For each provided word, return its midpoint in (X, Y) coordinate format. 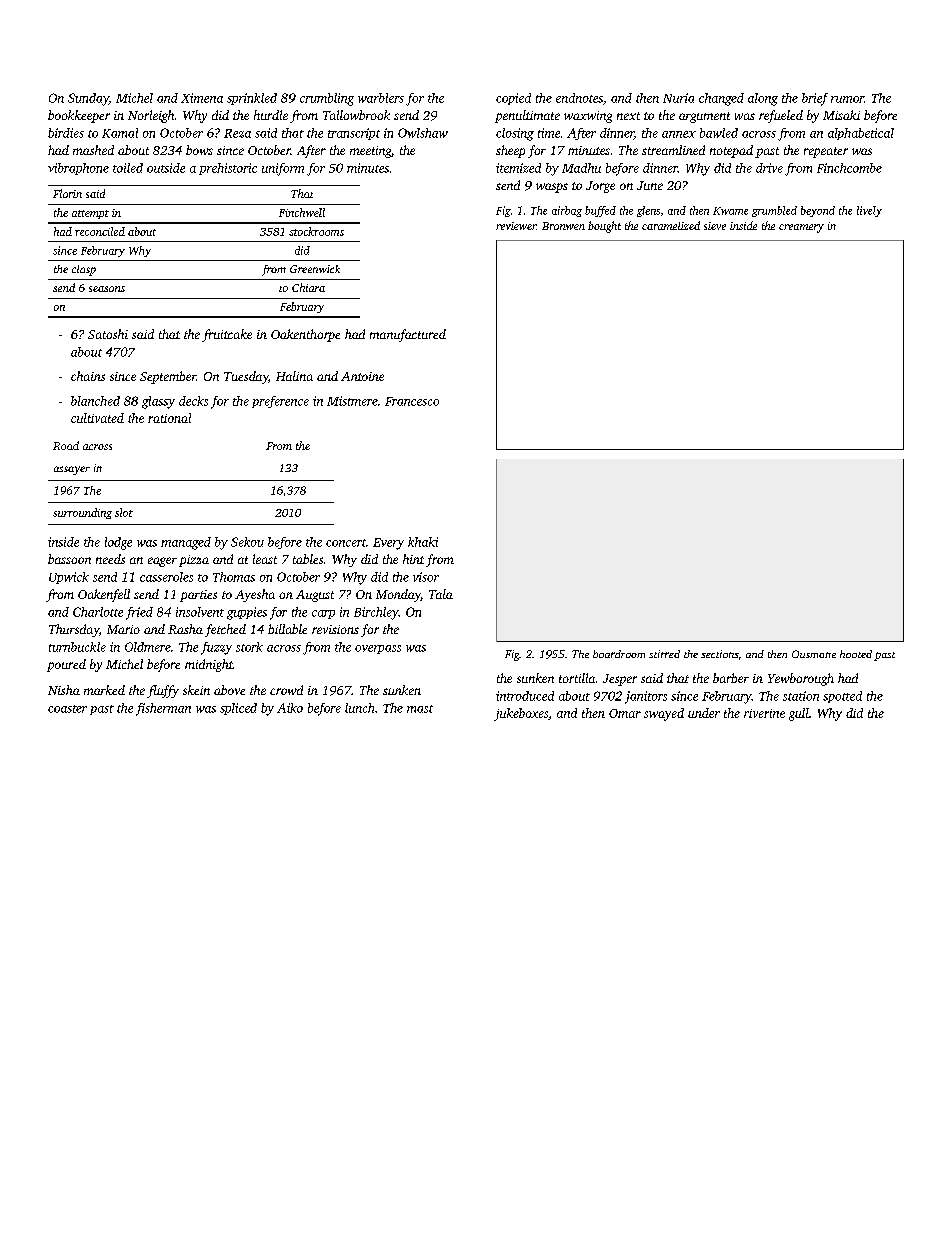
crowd (286, 690)
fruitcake (227, 335)
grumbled (774, 211)
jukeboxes (521, 714)
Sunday (88, 99)
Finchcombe (849, 168)
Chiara (308, 287)
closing (515, 134)
